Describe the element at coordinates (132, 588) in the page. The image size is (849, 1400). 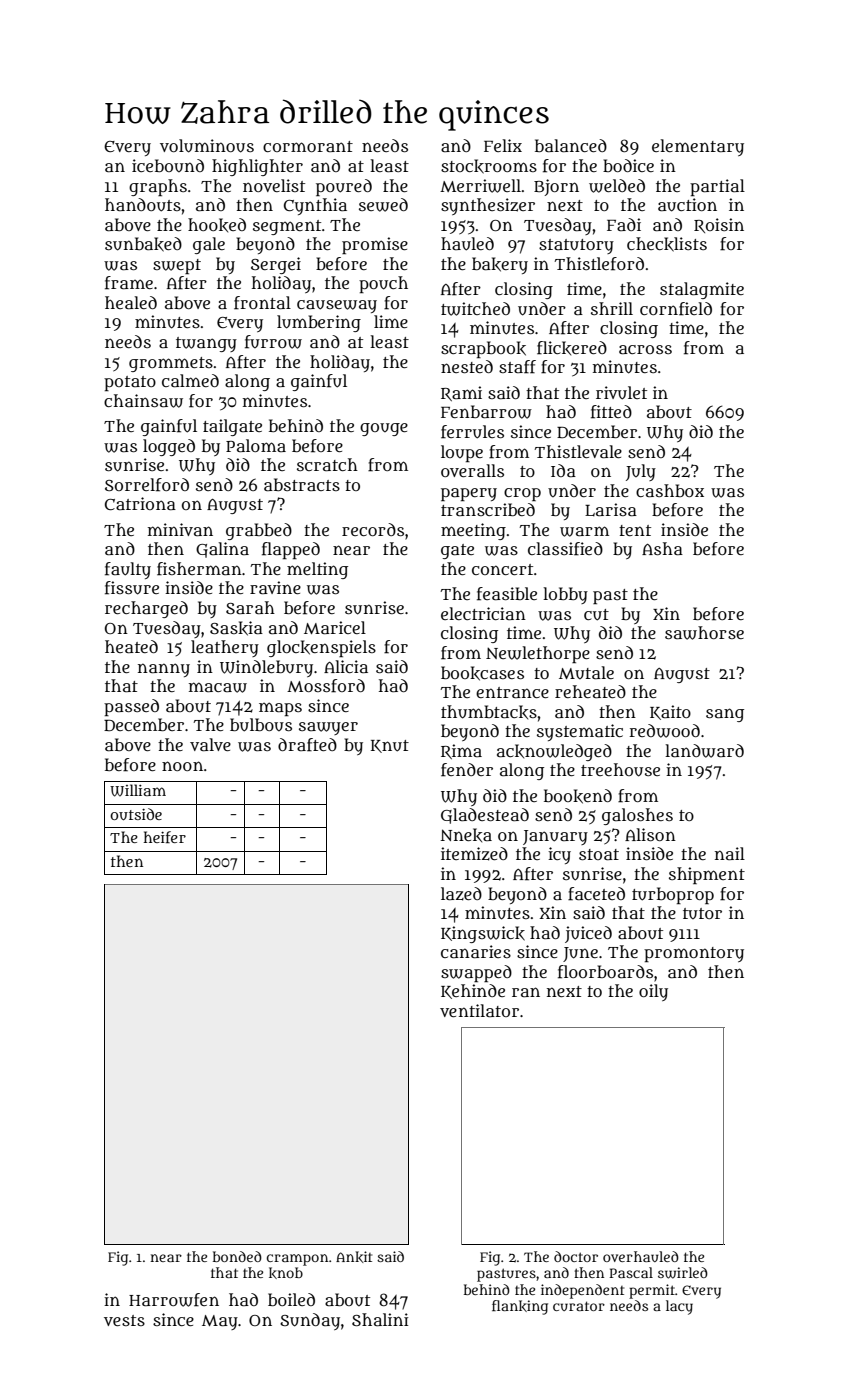
I see `fissure` at that location.
